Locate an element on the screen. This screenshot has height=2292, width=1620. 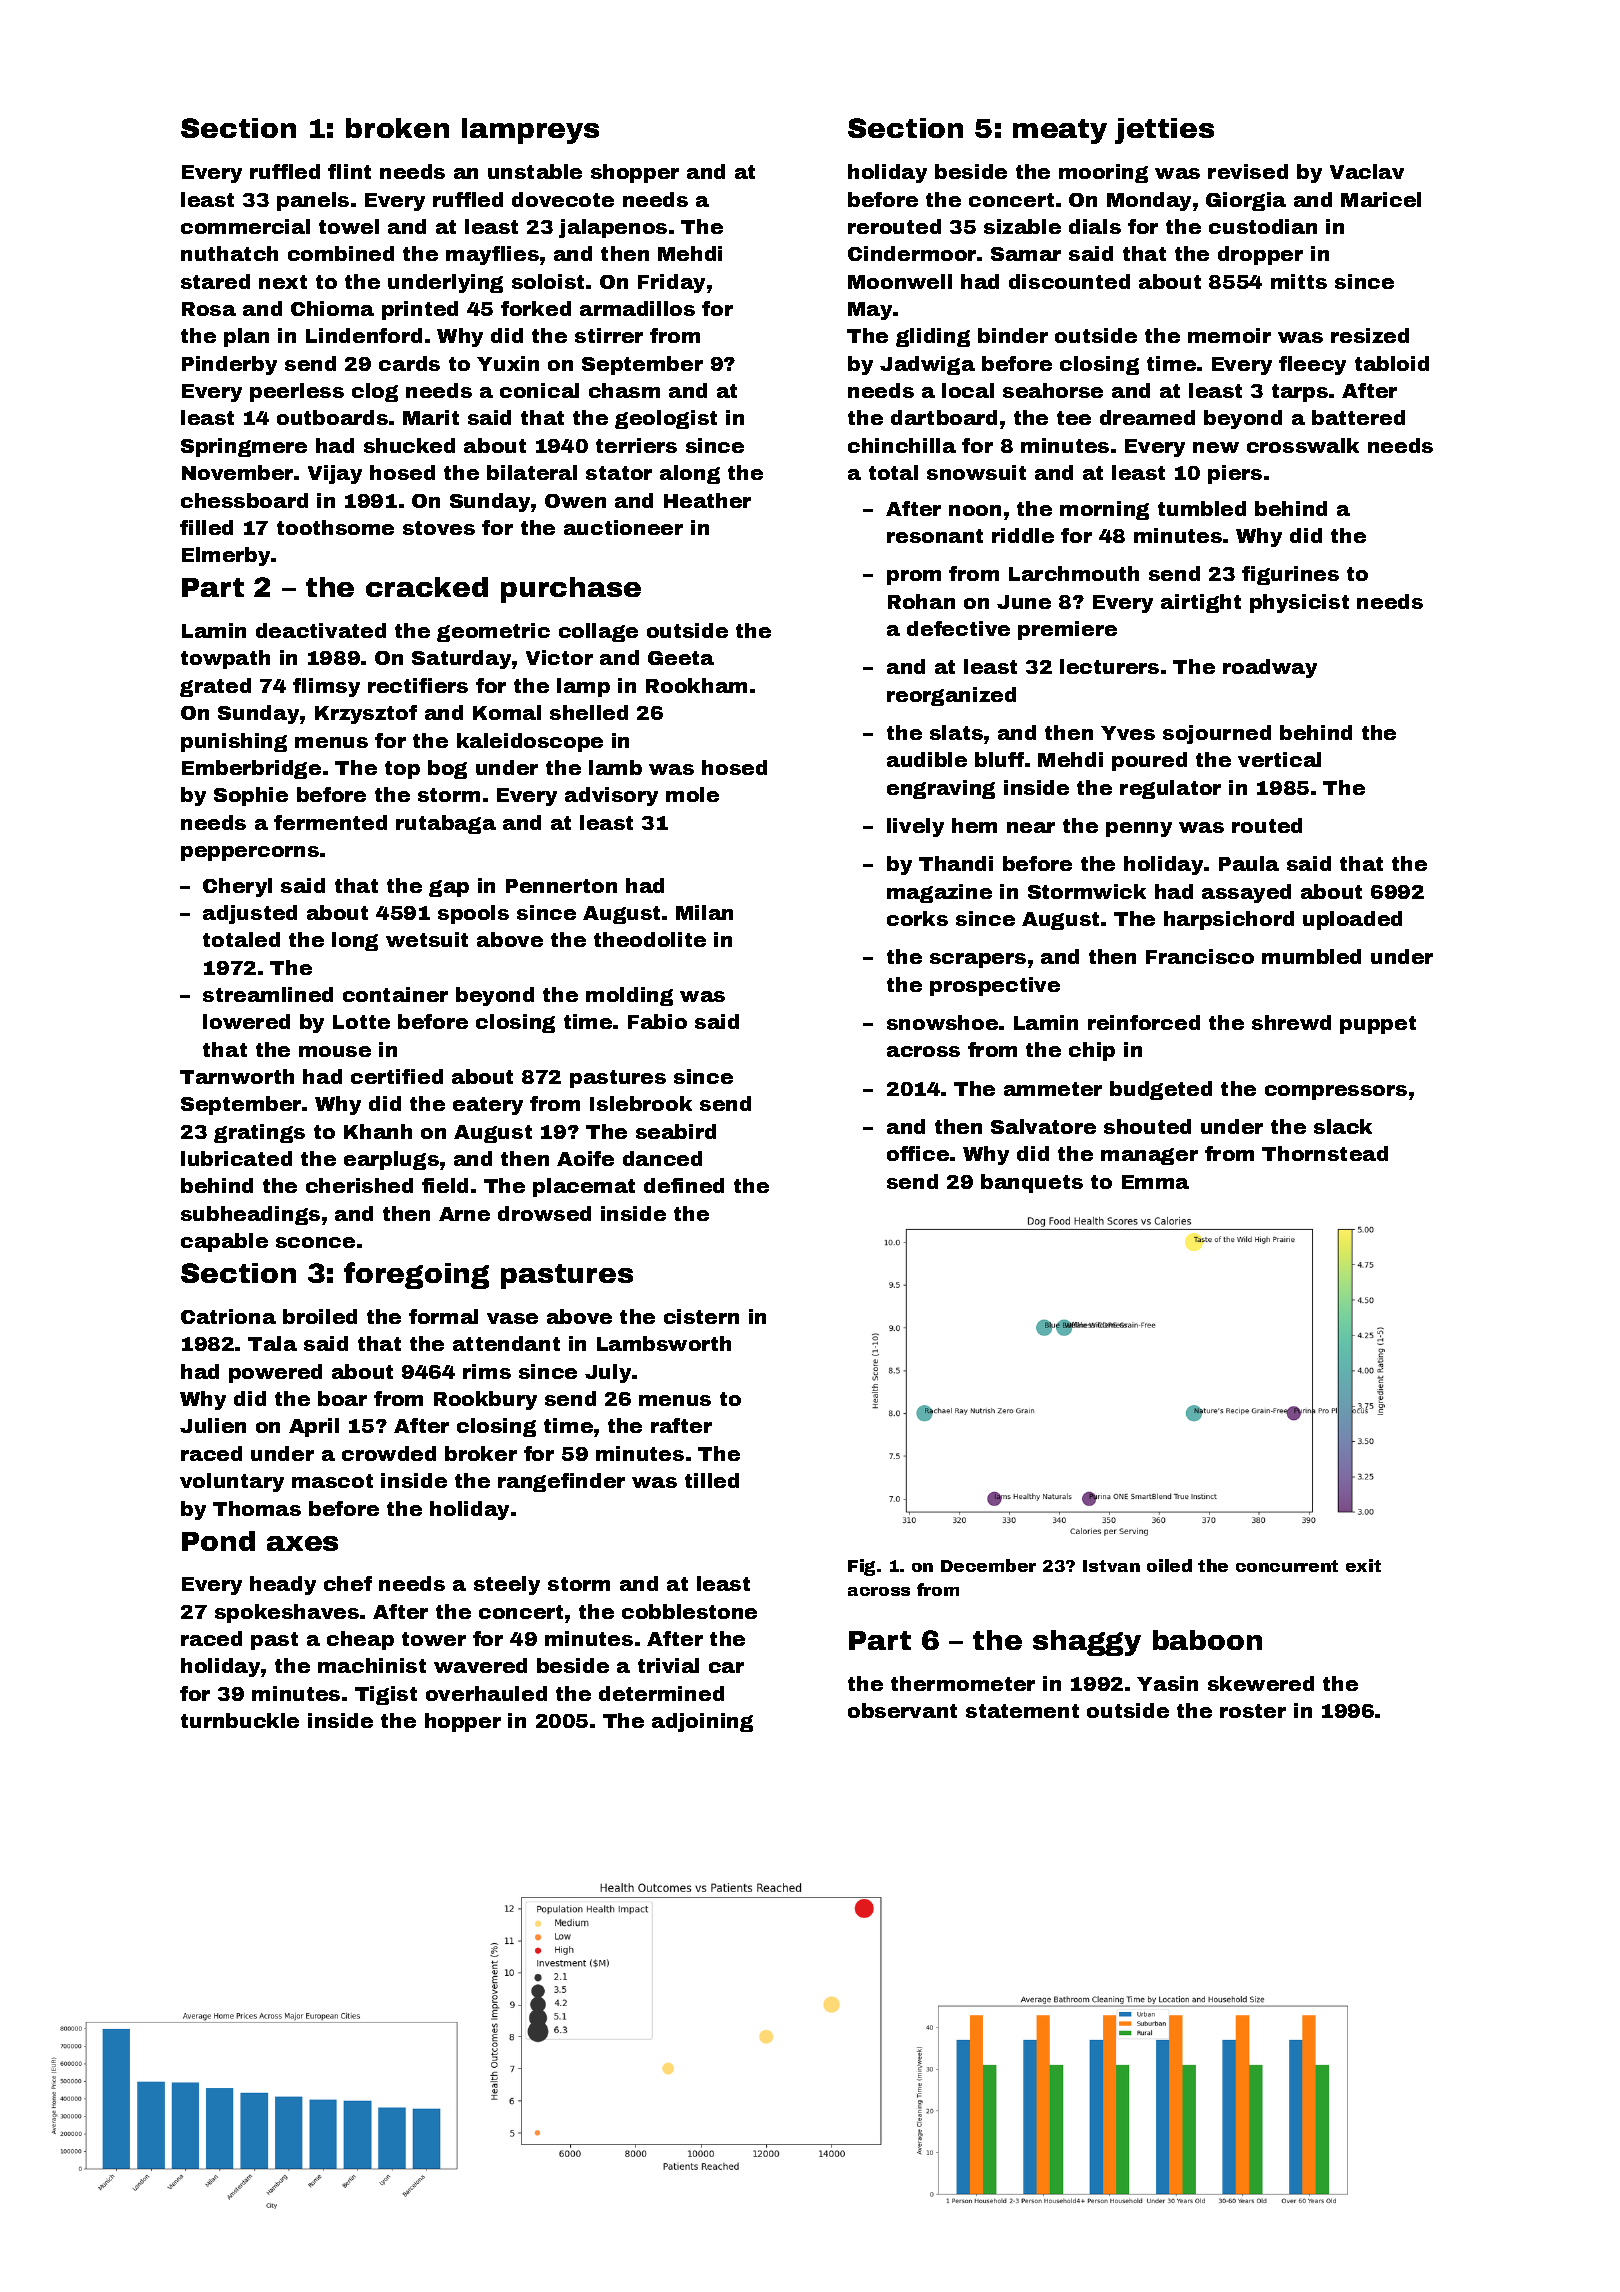
deactivated is located at coordinates (321, 630).
